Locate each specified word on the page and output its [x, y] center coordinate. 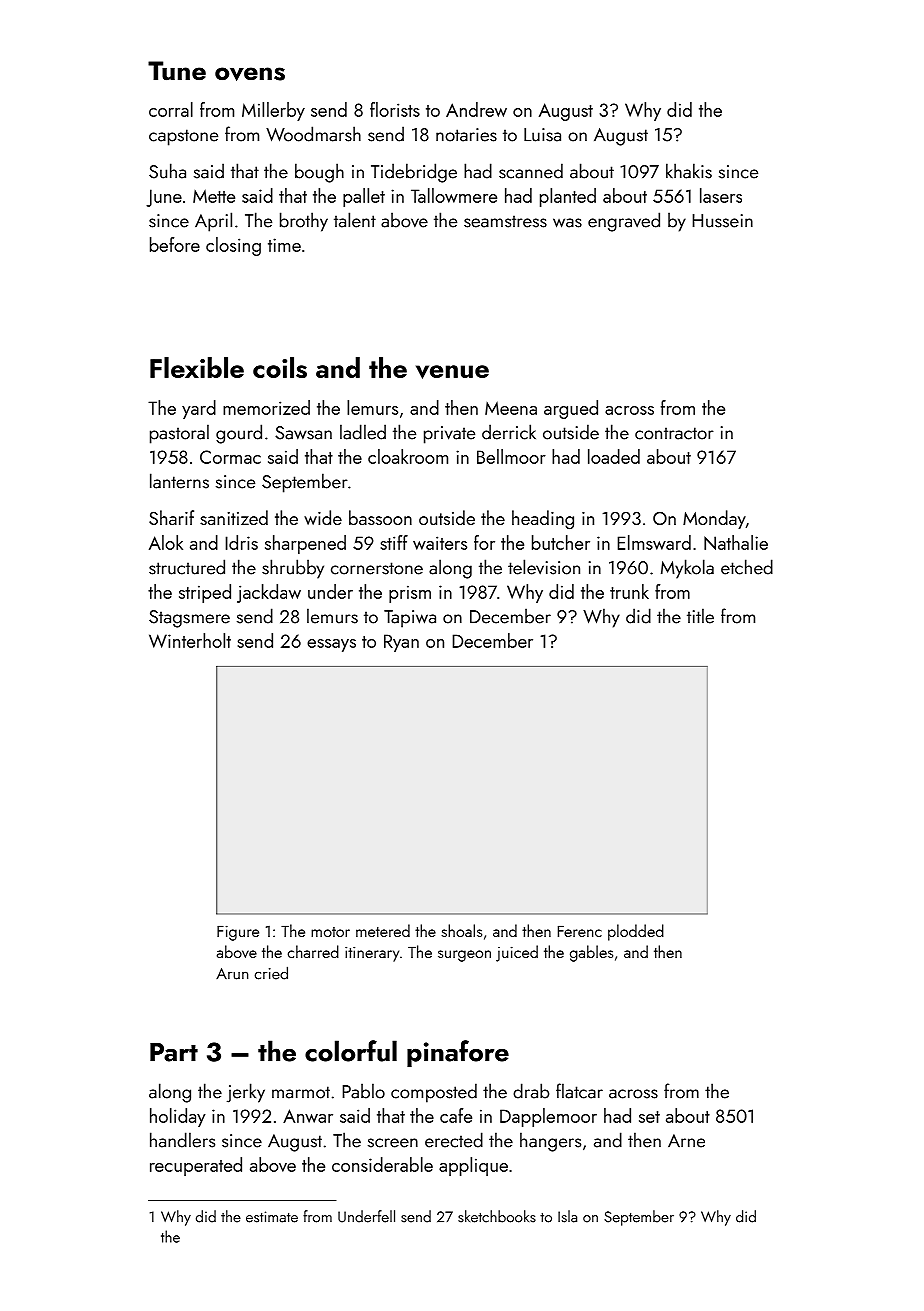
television [544, 567]
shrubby [293, 569]
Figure [238, 933]
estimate [272, 1217]
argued [571, 409]
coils [280, 367]
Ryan [401, 643]
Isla [567, 1216]
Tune [177, 71]
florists [395, 109]
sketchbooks [497, 1216]
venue [452, 372]
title [700, 616]
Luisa [542, 135]
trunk [629, 591]
